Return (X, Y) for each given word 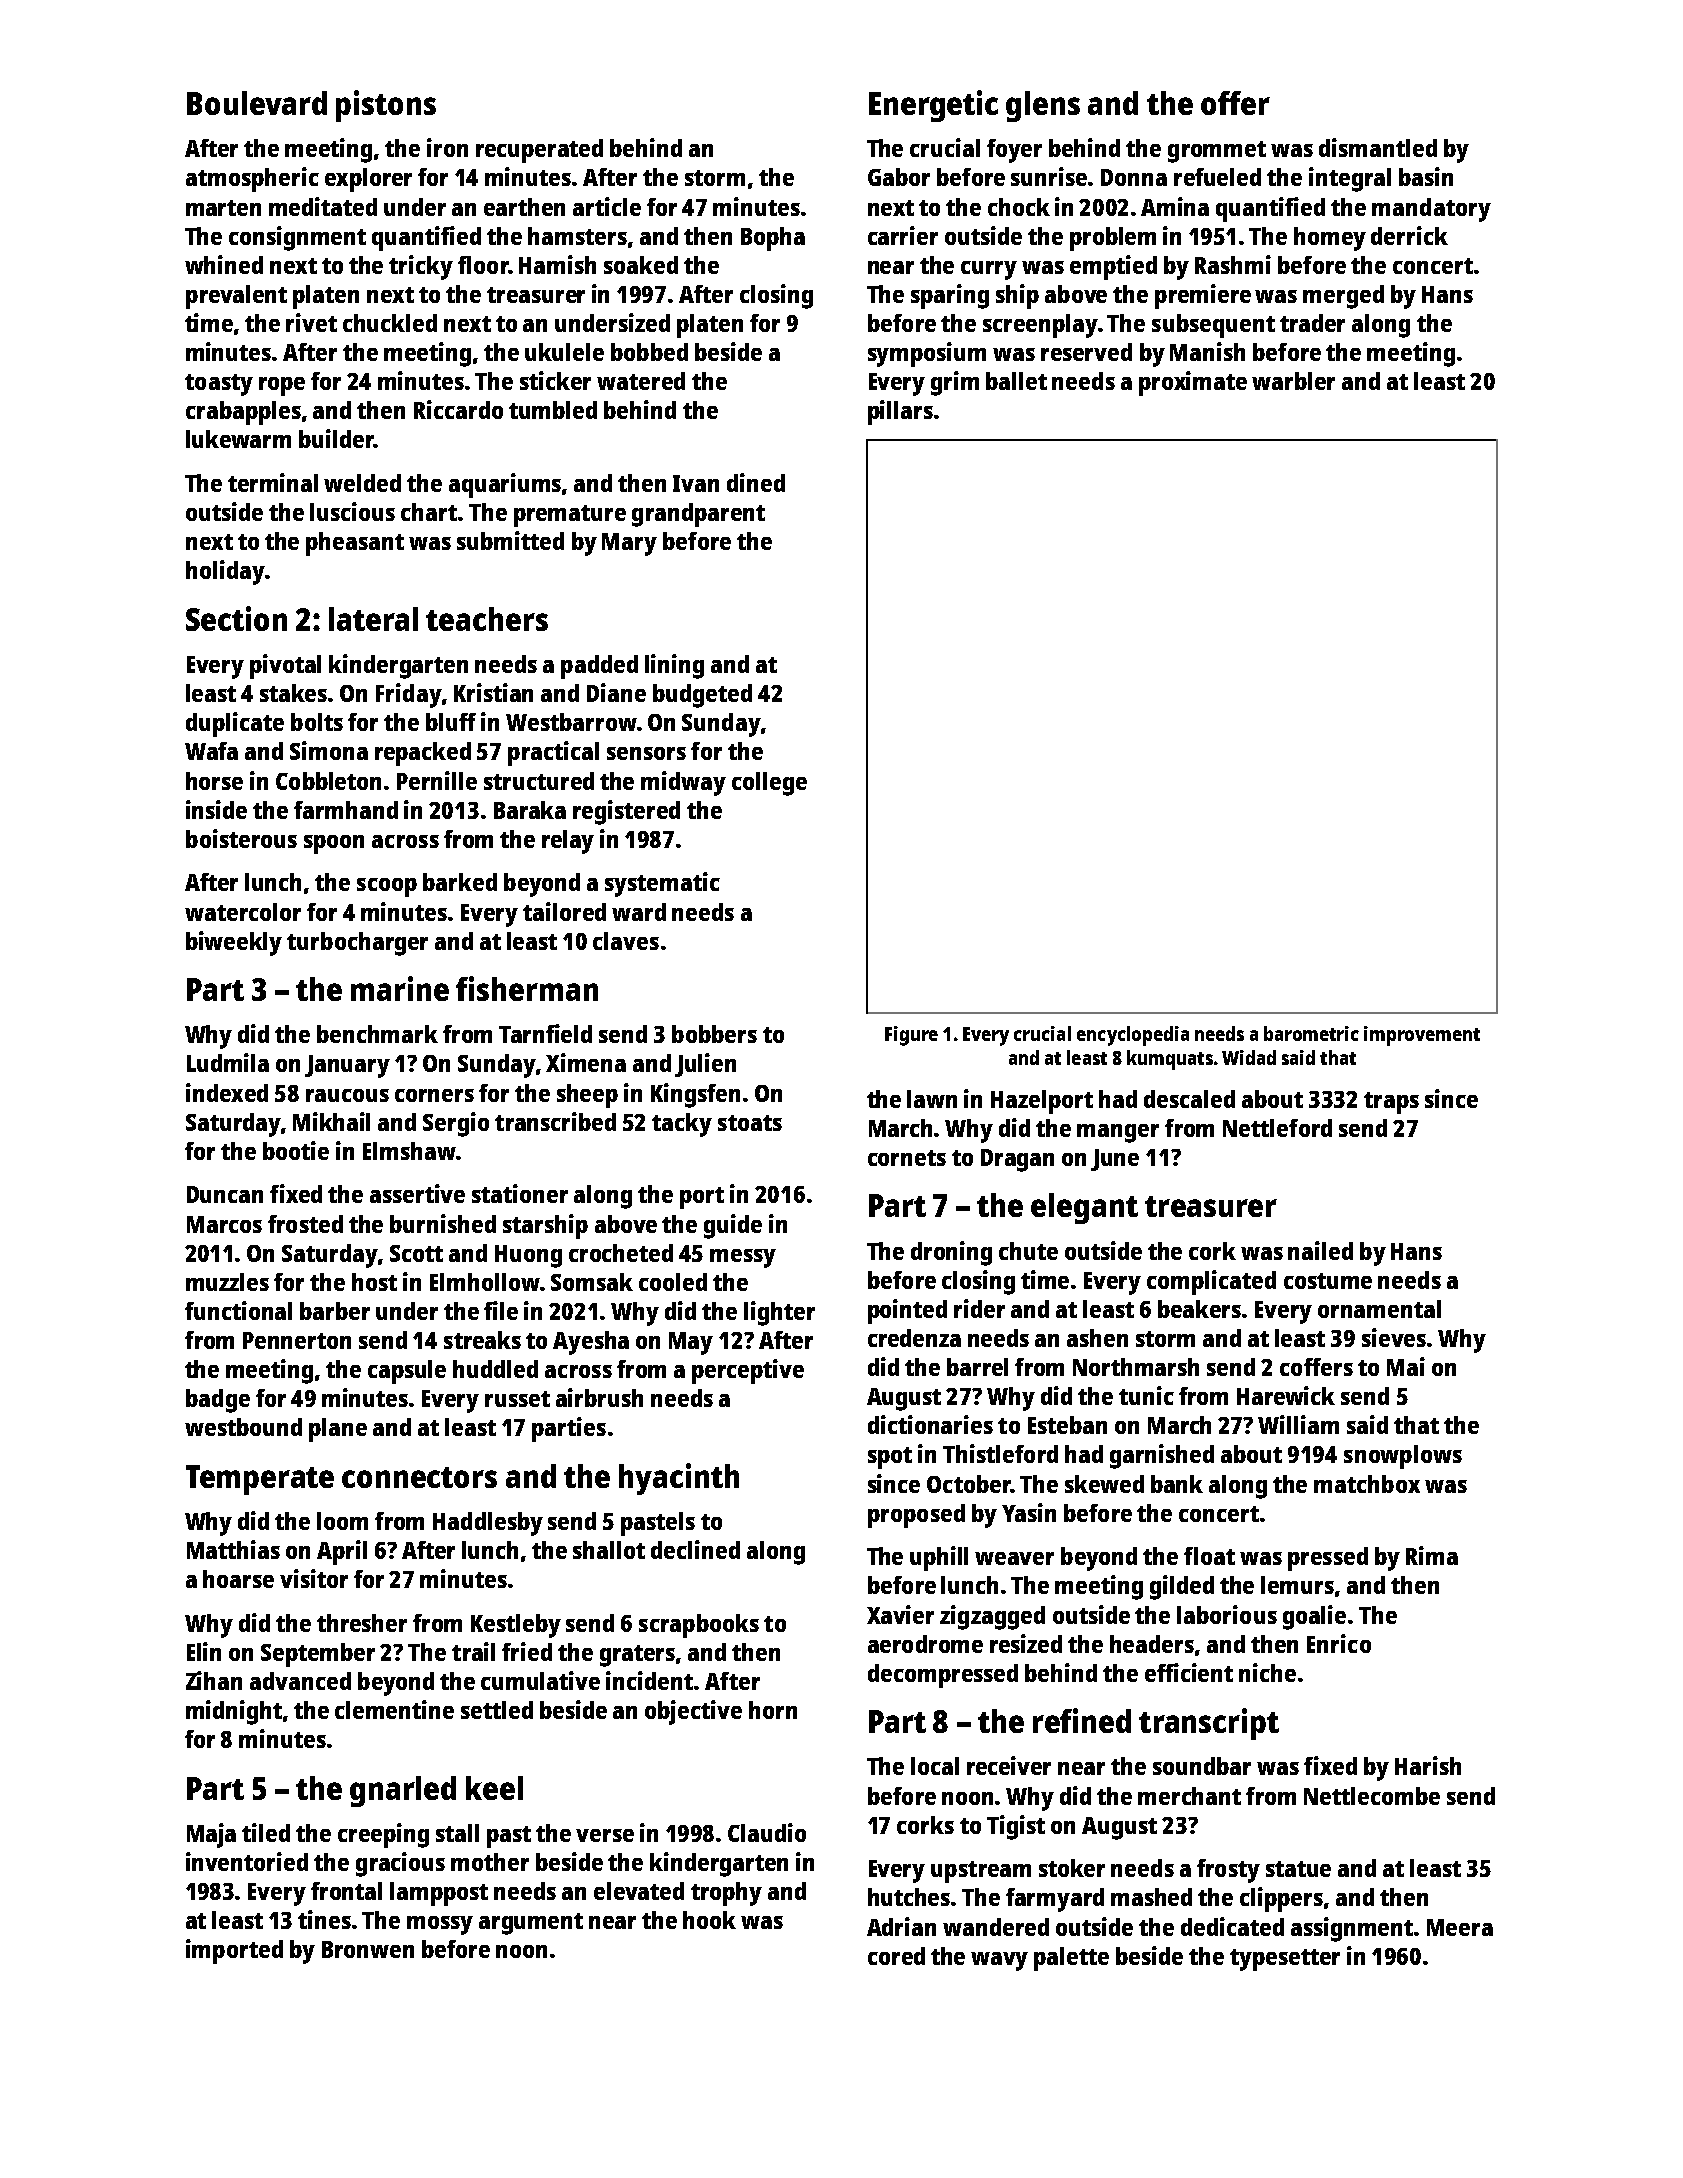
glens (1043, 106)
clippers (1281, 1899)
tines (324, 1919)
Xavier (900, 1614)
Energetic (933, 106)
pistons (386, 106)
